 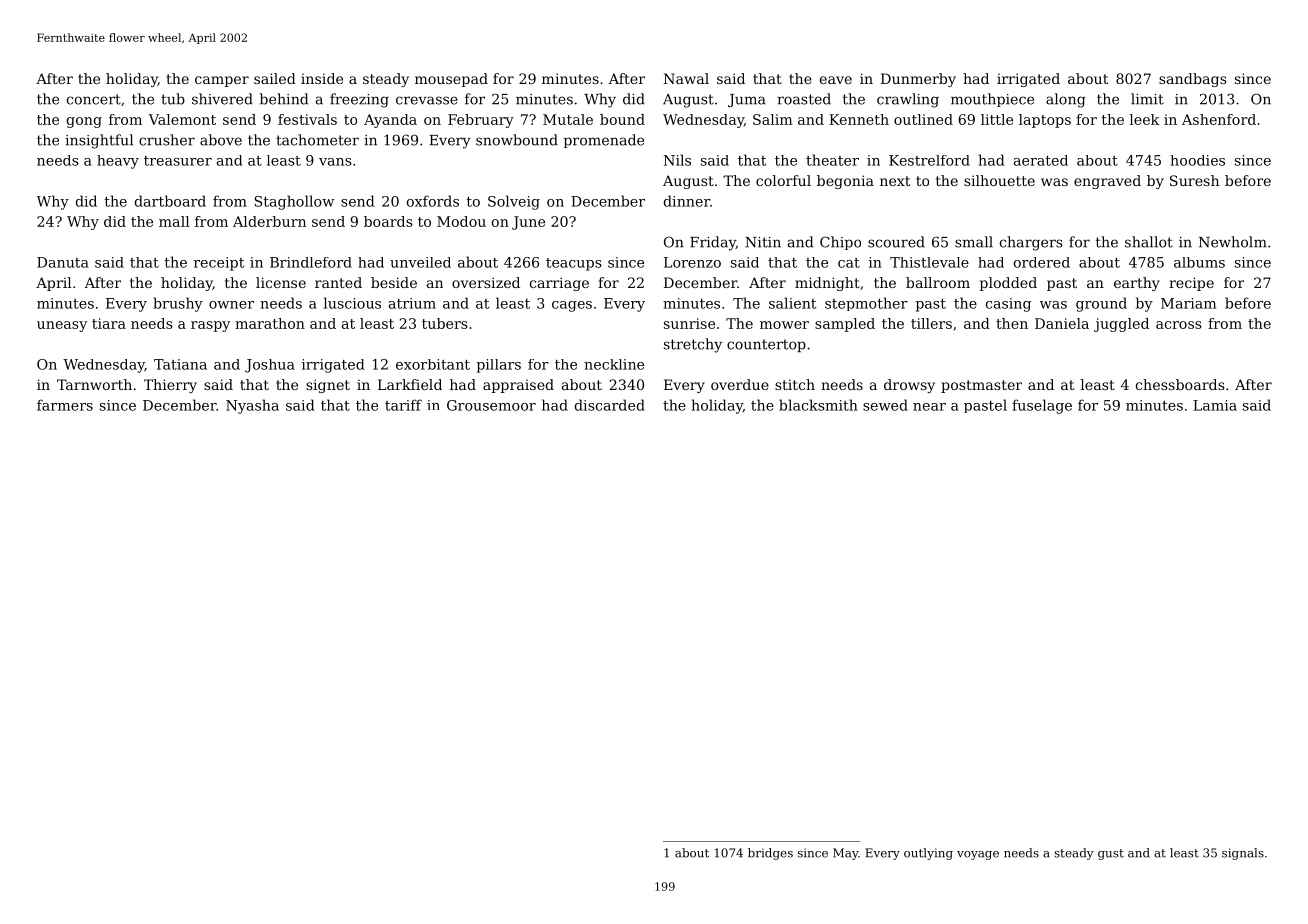 I want to click on shallot, so click(x=1149, y=242).
